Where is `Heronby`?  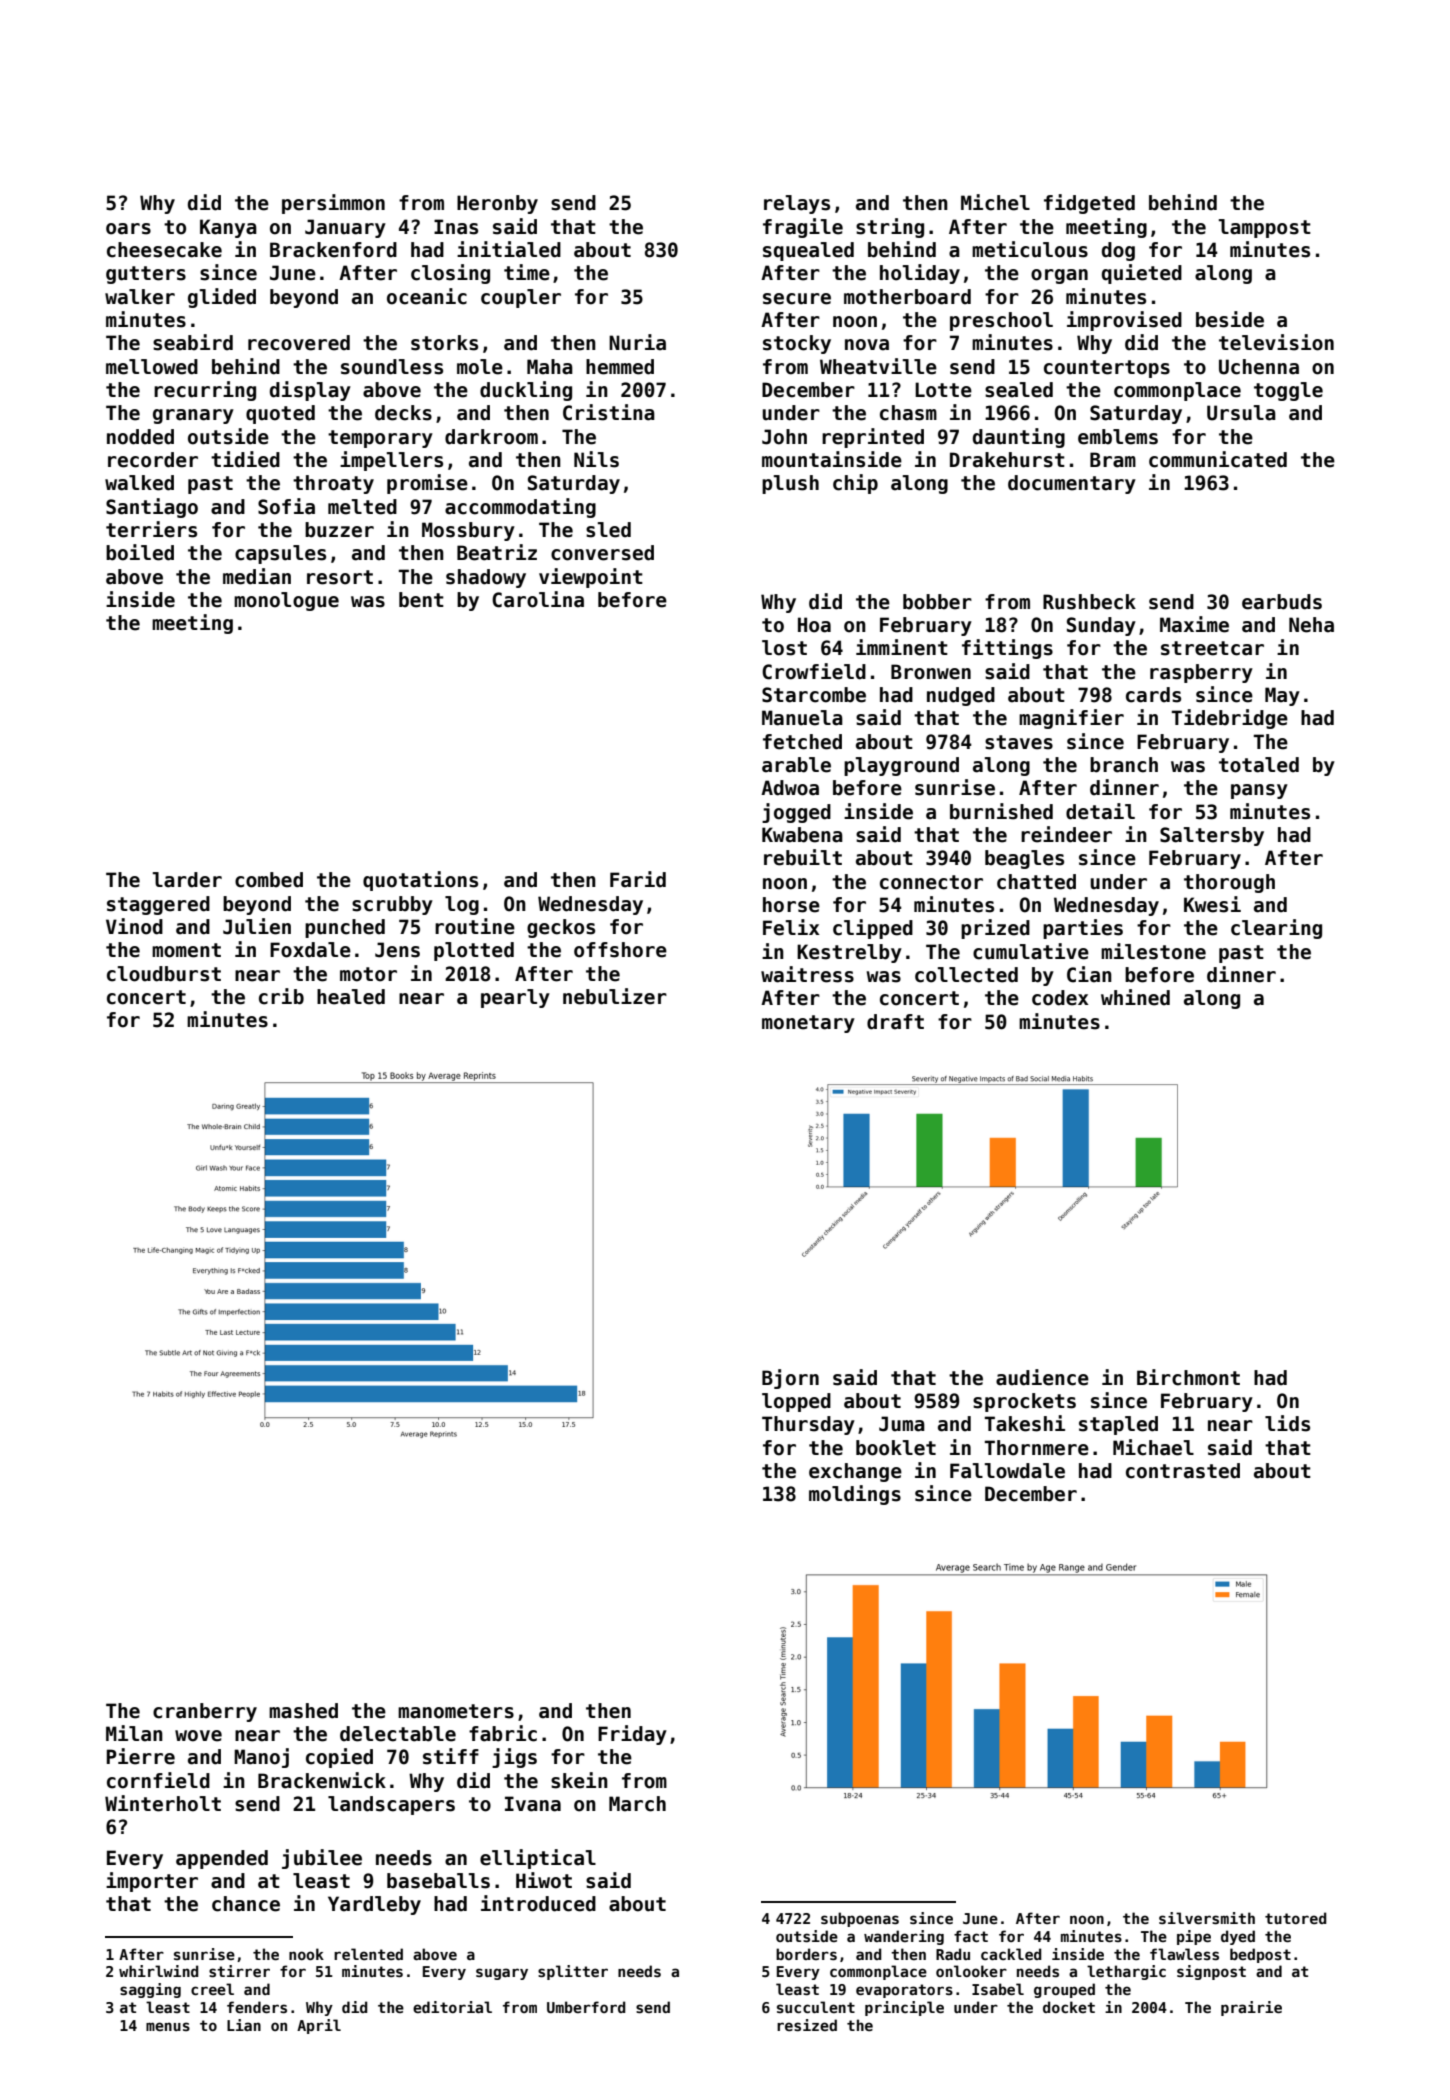
Heronby is located at coordinates (497, 204).
